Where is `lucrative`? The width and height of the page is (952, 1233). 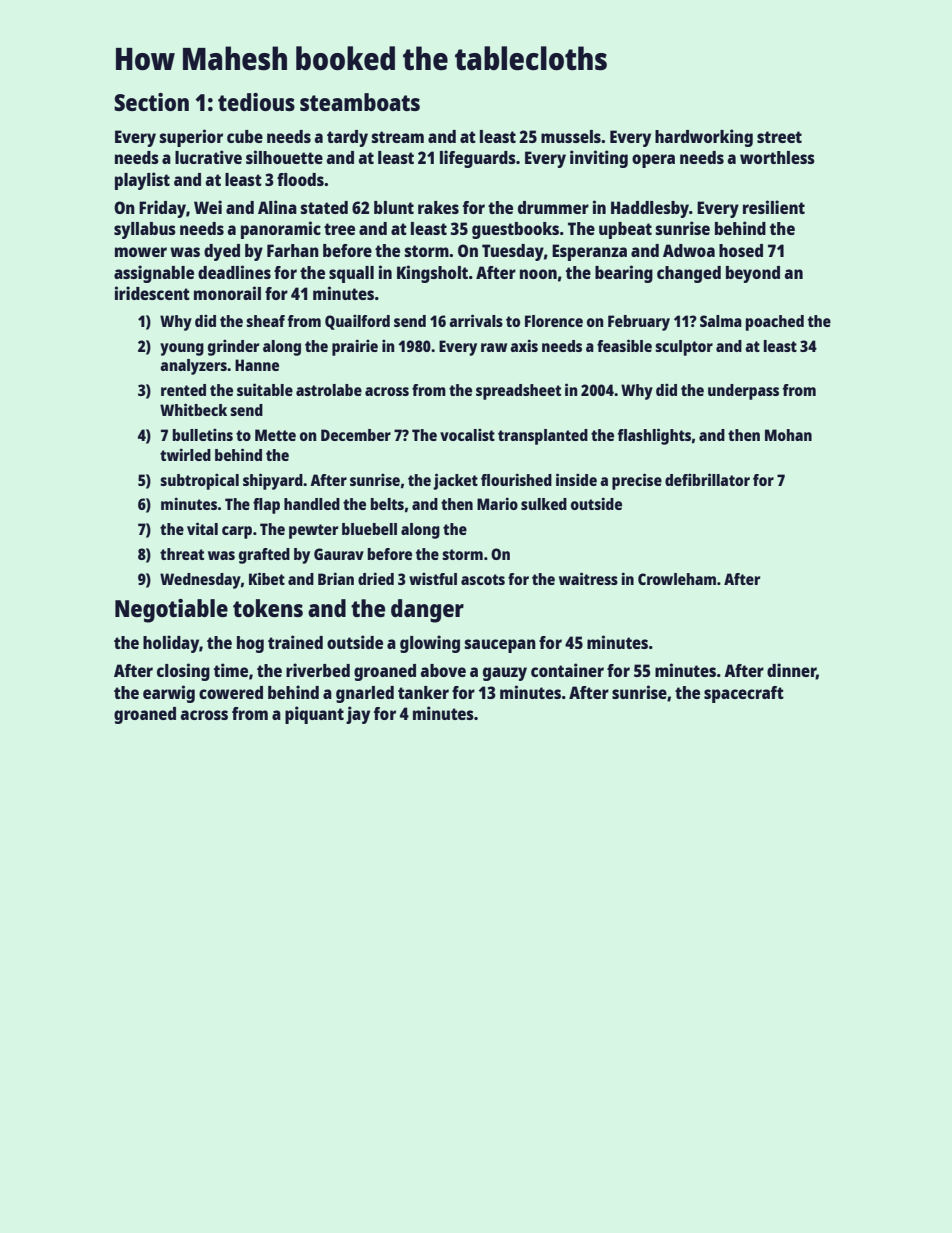 lucrative is located at coordinates (208, 157).
